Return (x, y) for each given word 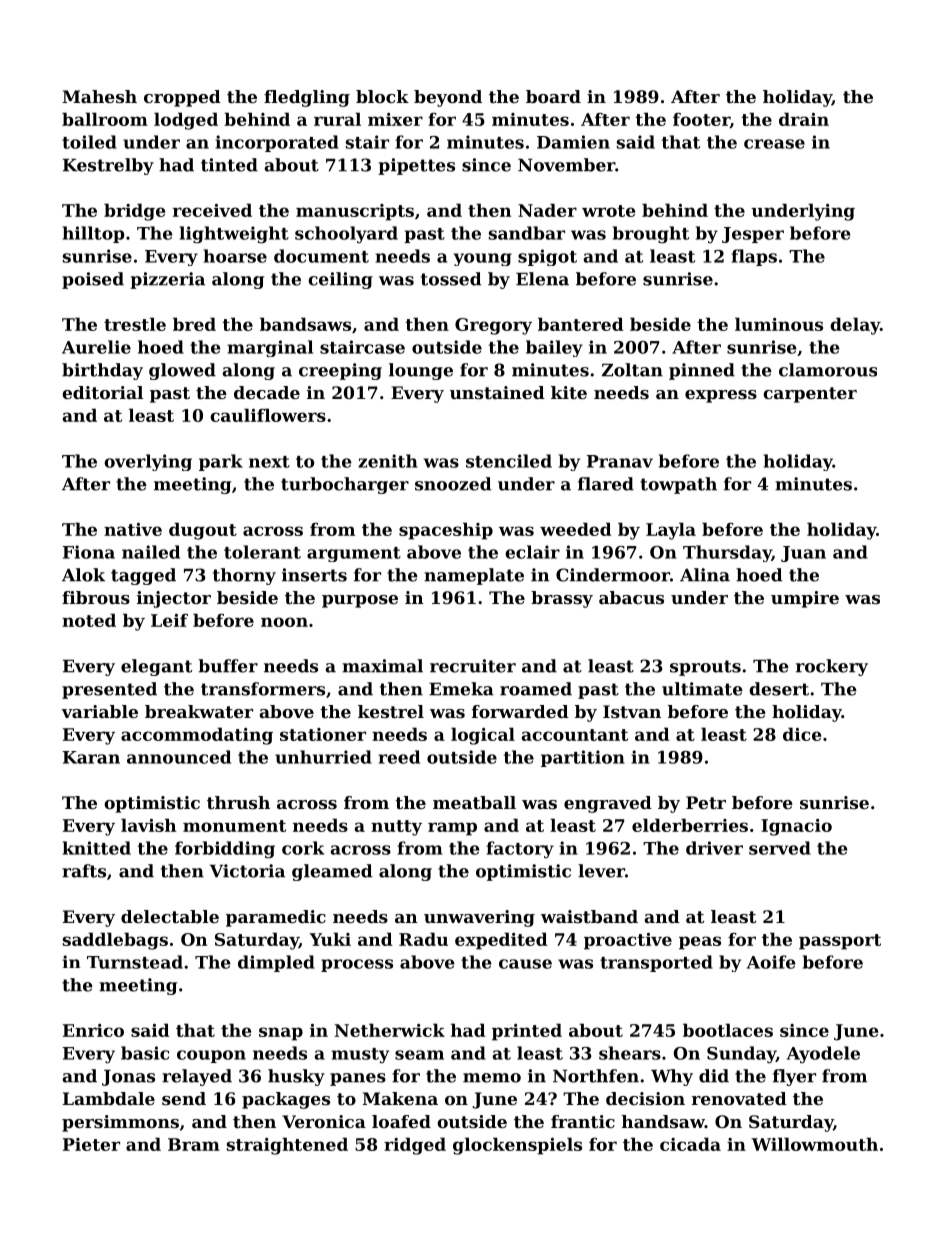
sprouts (705, 668)
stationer (323, 734)
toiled (89, 142)
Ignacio (796, 827)
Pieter (91, 1144)
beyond (448, 98)
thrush (238, 802)
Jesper (753, 235)
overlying (148, 462)
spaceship (446, 531)
